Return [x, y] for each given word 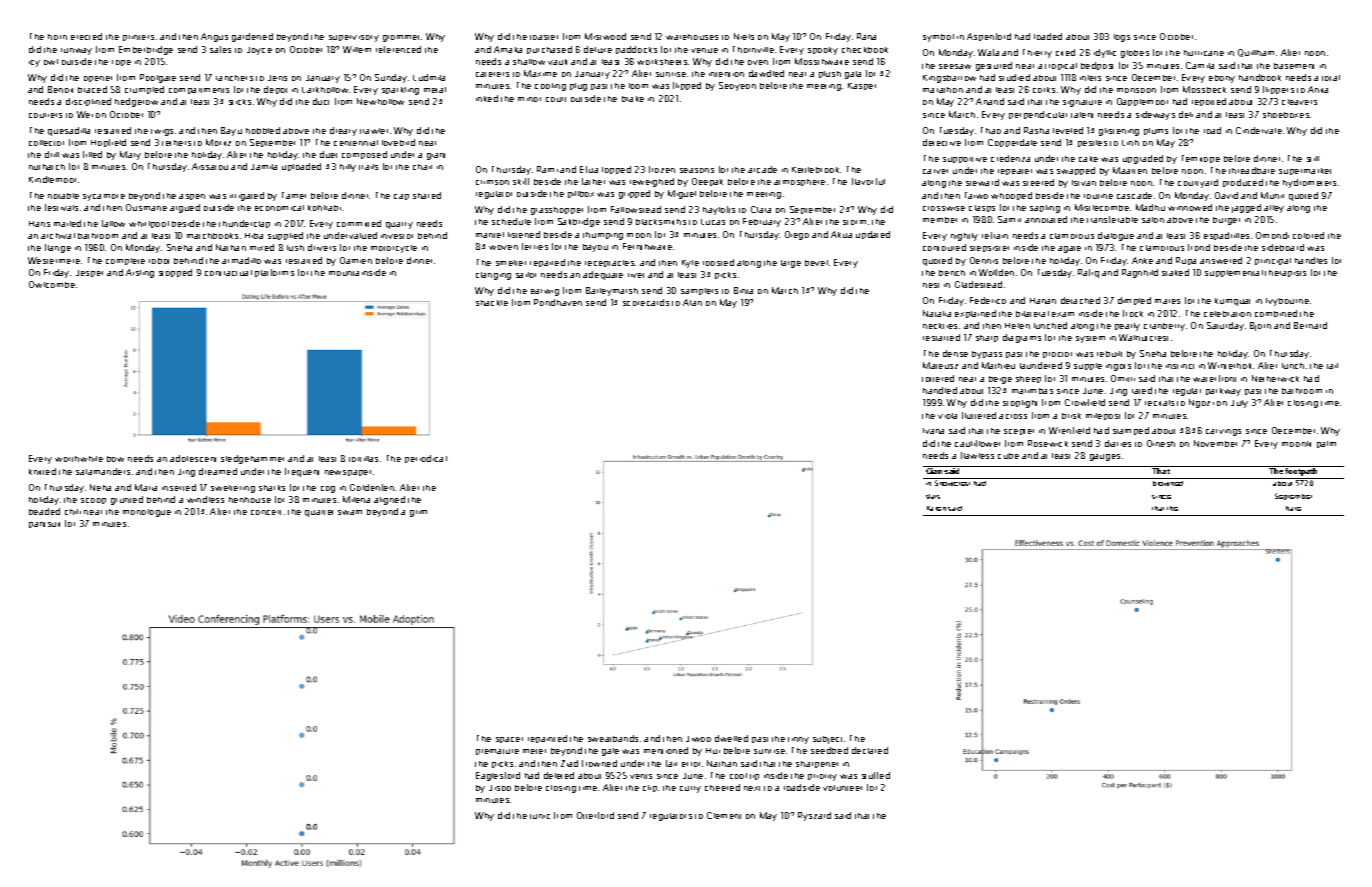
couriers [45, 115]
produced [1243, 183]
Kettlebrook [815, 170]
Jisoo [500, 788]
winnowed [1190, 207]
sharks [272, 488]
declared [870, 750]
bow [115, 459]
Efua [589, 169]
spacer [509, 740]
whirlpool [149, 224]
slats [933, 496]
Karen [936, 508]
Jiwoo [698, 739]
